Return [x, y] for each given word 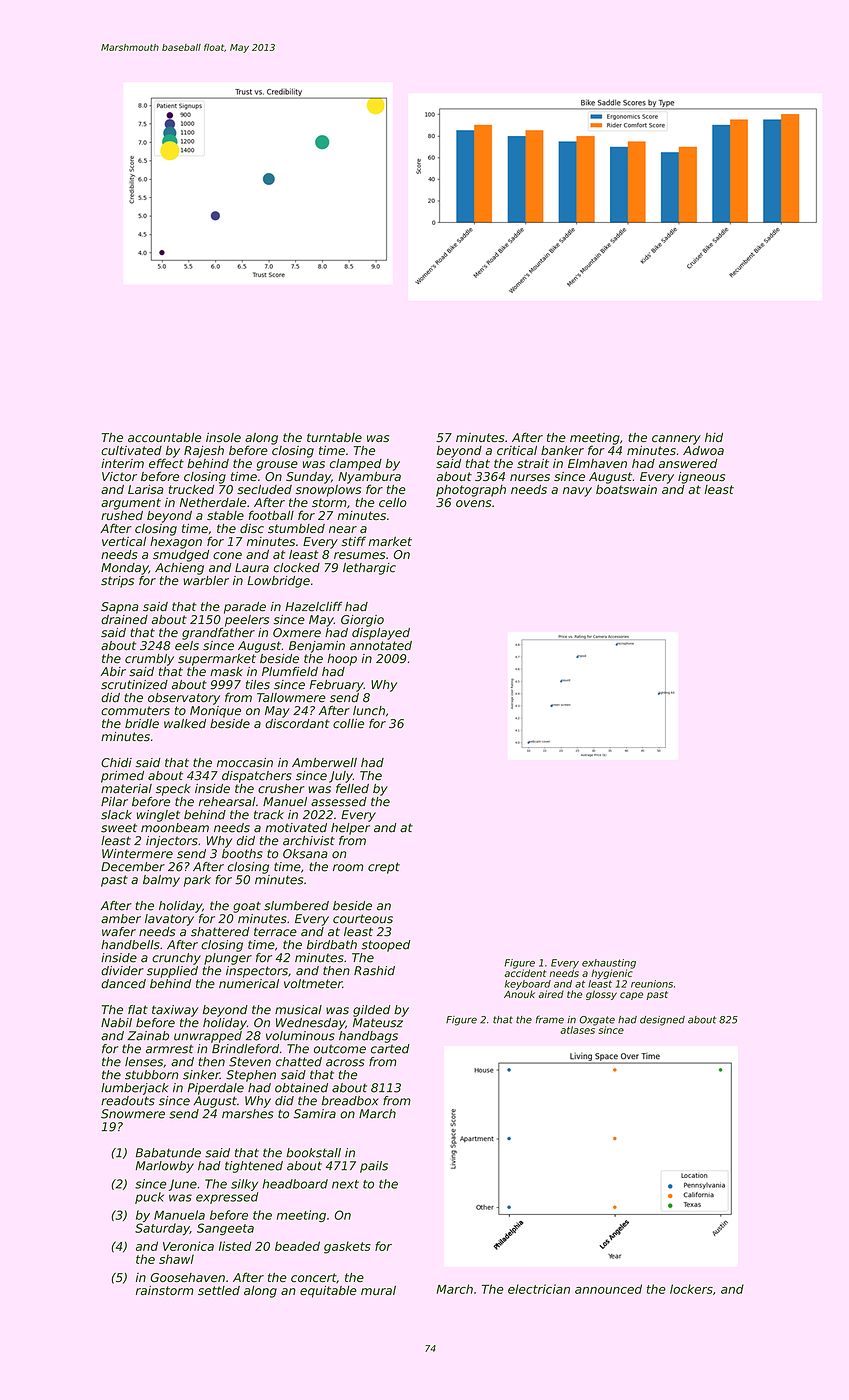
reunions [652, 984]
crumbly [149, 660]
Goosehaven [187, 1277]
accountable [165, 438]
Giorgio [362, 621]
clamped [356, 465]
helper [350, 829]
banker [562, 450]
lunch [369, 711]
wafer [119, 932]
